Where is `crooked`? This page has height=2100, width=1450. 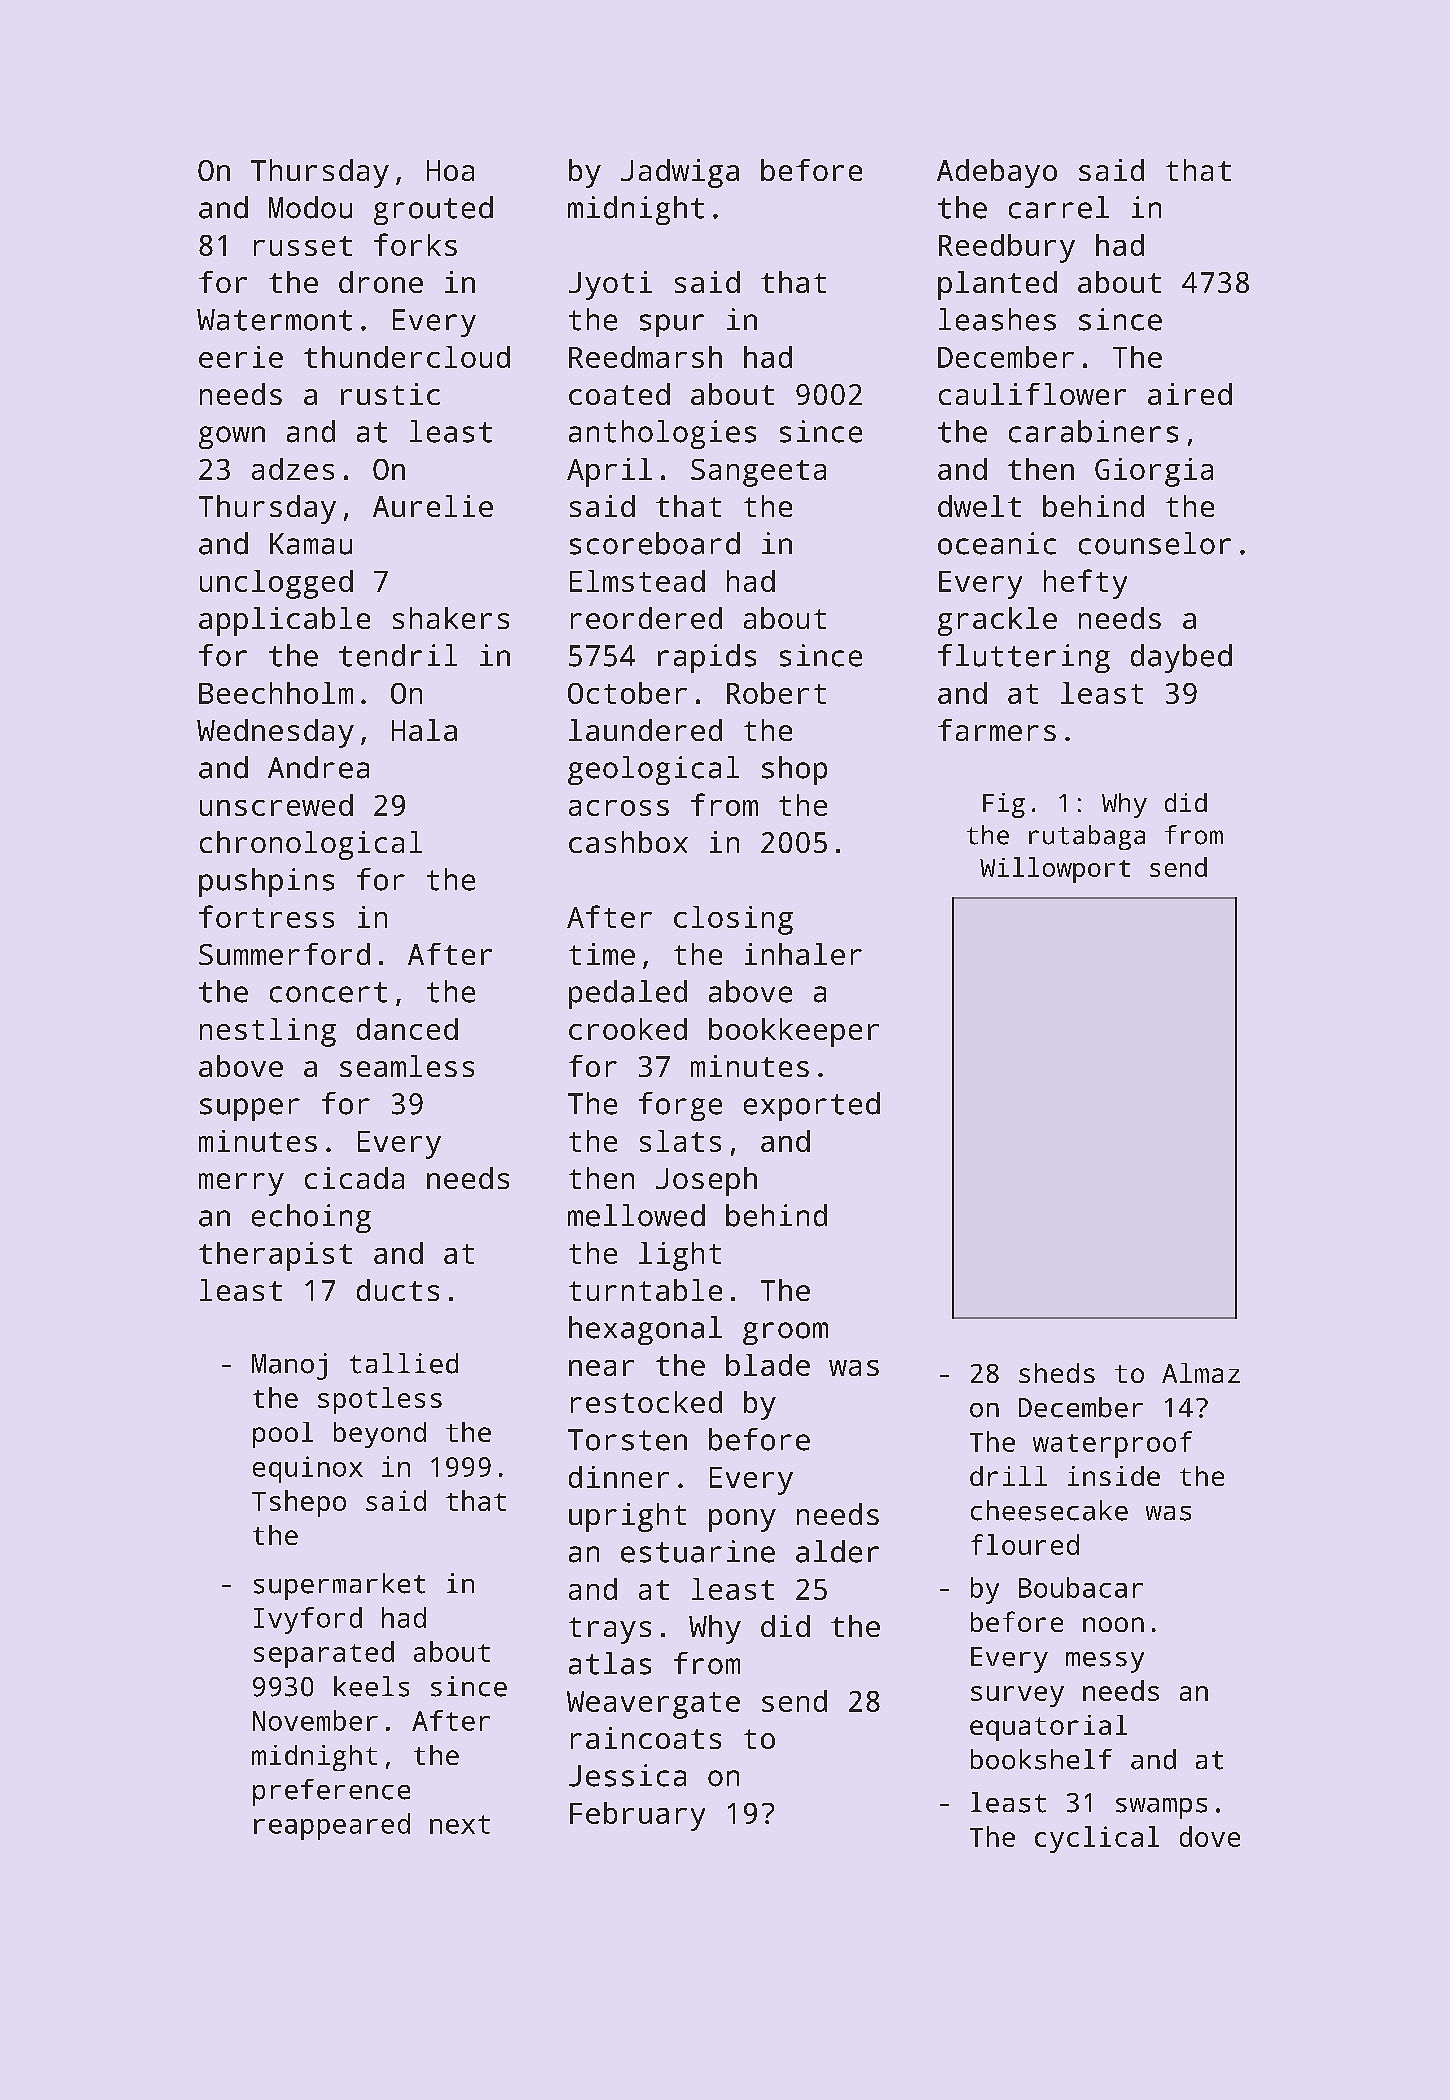
crooked is located at coordinates (628, 1029).
